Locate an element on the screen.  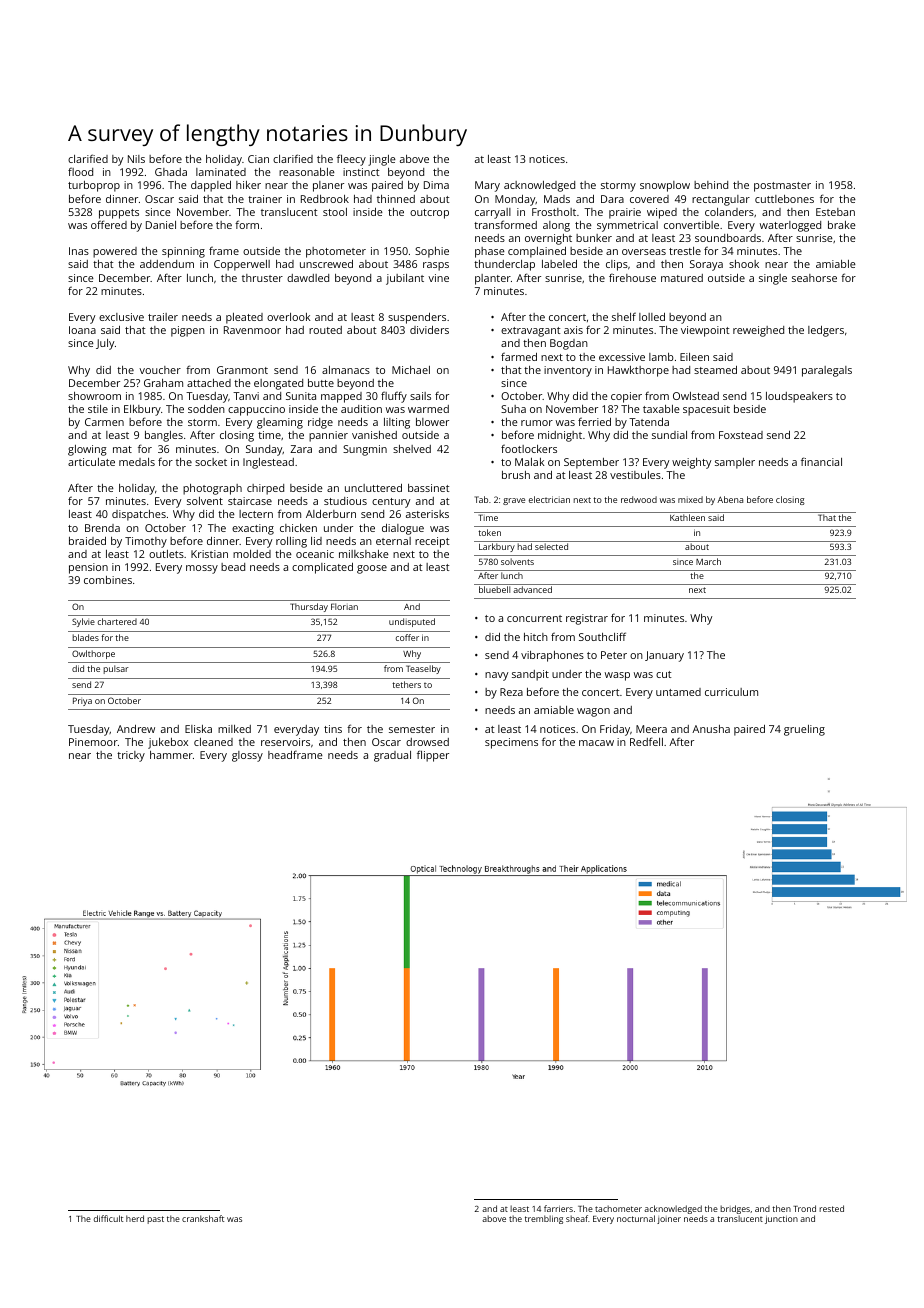
trembling is located at coordinates (544, 1219).
